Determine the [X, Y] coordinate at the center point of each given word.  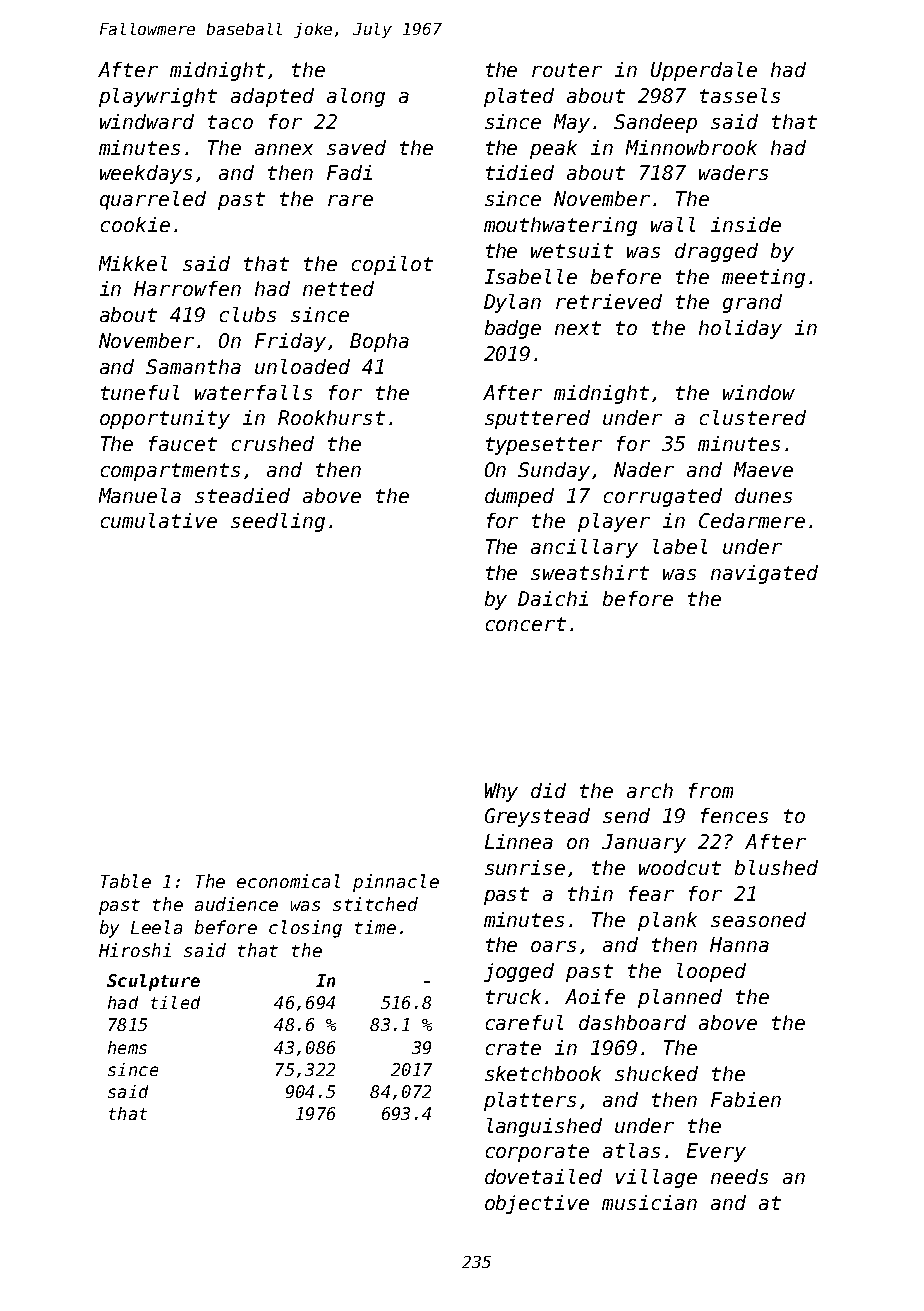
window [759, 392]
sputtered [537, 419]
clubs [248, 314]
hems [127, 1047]
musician [649, 1202]
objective [537, 1204]
